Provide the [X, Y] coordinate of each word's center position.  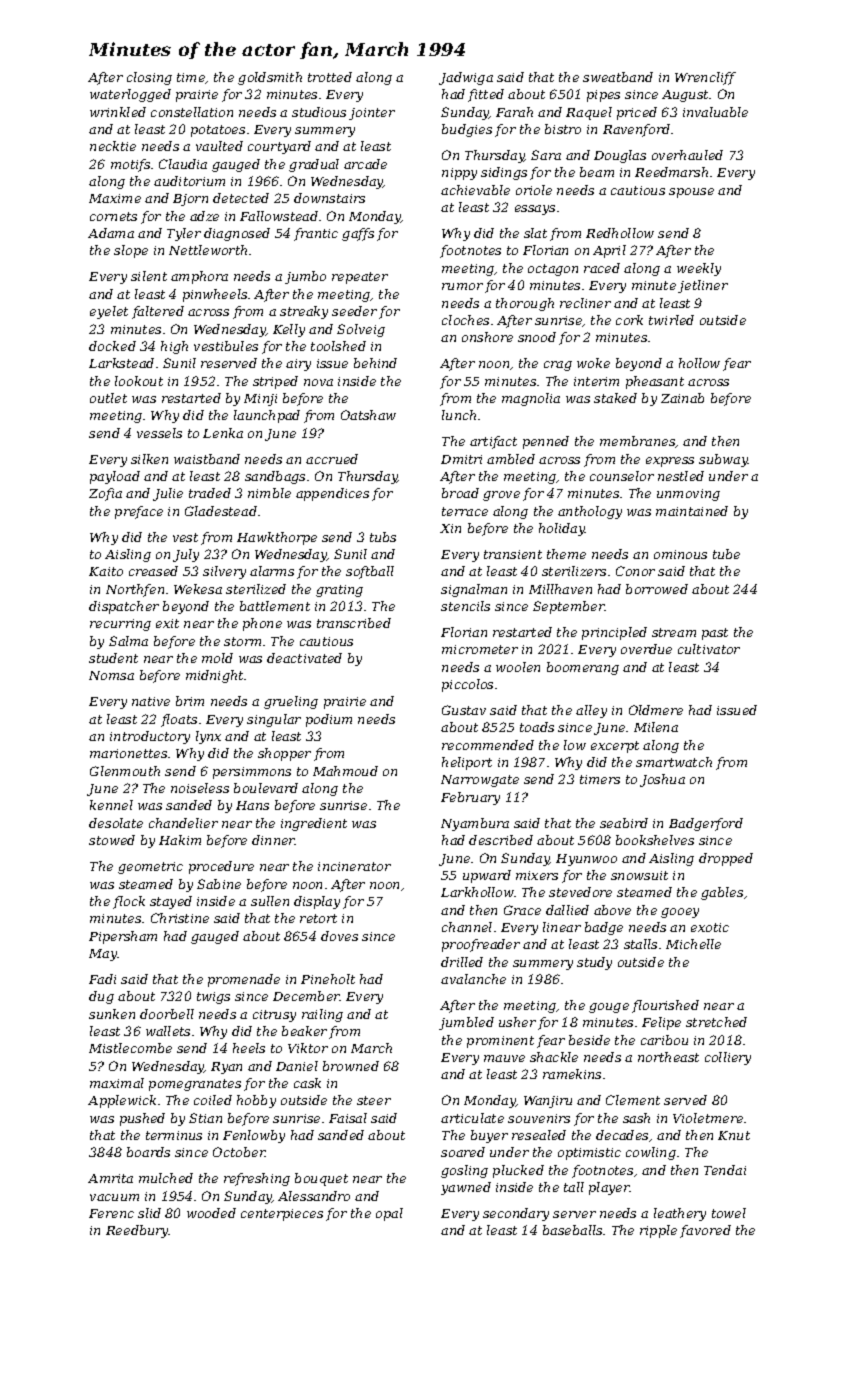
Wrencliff [705, 78]
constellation [192, 112]
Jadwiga [466, 78]
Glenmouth [125, 771]
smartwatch [674, 762]
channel [467, 927]
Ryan [226, 1068]
